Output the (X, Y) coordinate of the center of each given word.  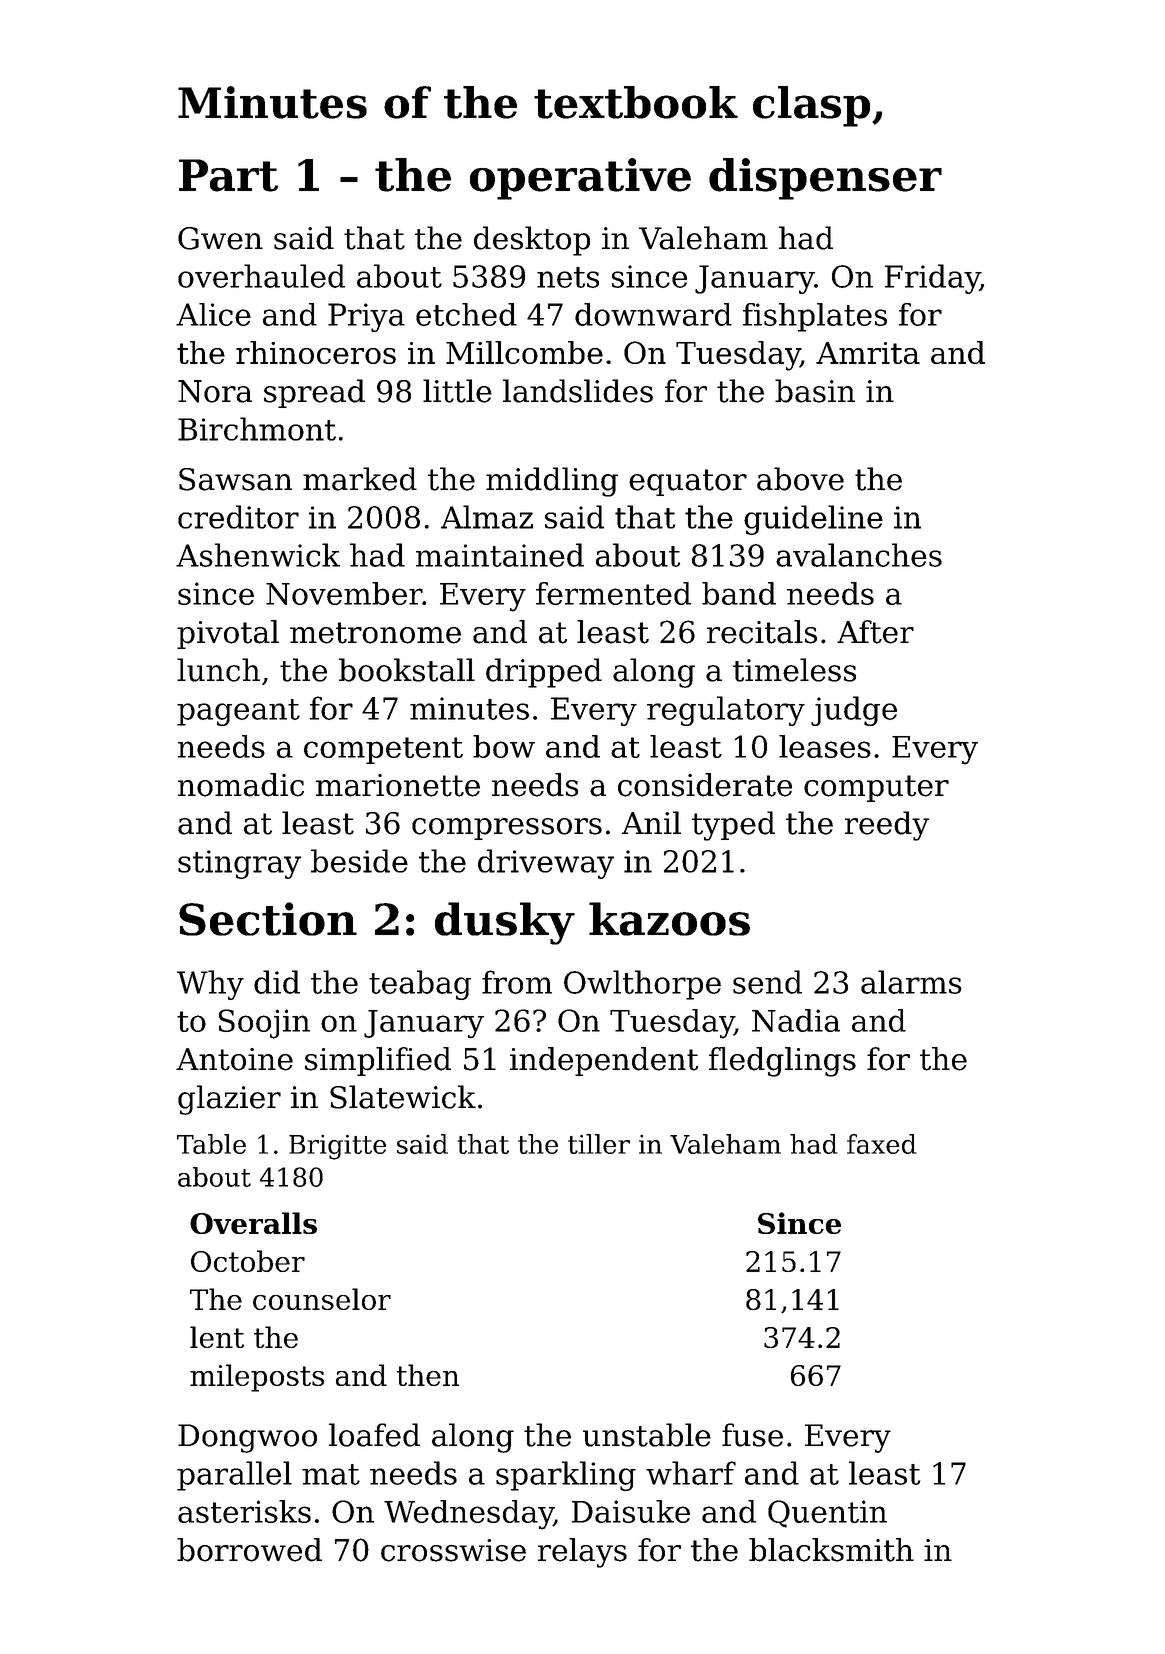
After (875, 632)
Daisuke (631, 1511)
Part (228, 175)
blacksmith (831, 1550)
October (248, 1261)
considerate (705, 785)
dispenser (825, 179)
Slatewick (403, 1097)
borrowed (249, 1550)
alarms (911, 982)
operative (580, 179)
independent (604, 1061)
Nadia (796, 1020)
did (277, 982)
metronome (375, 633)
